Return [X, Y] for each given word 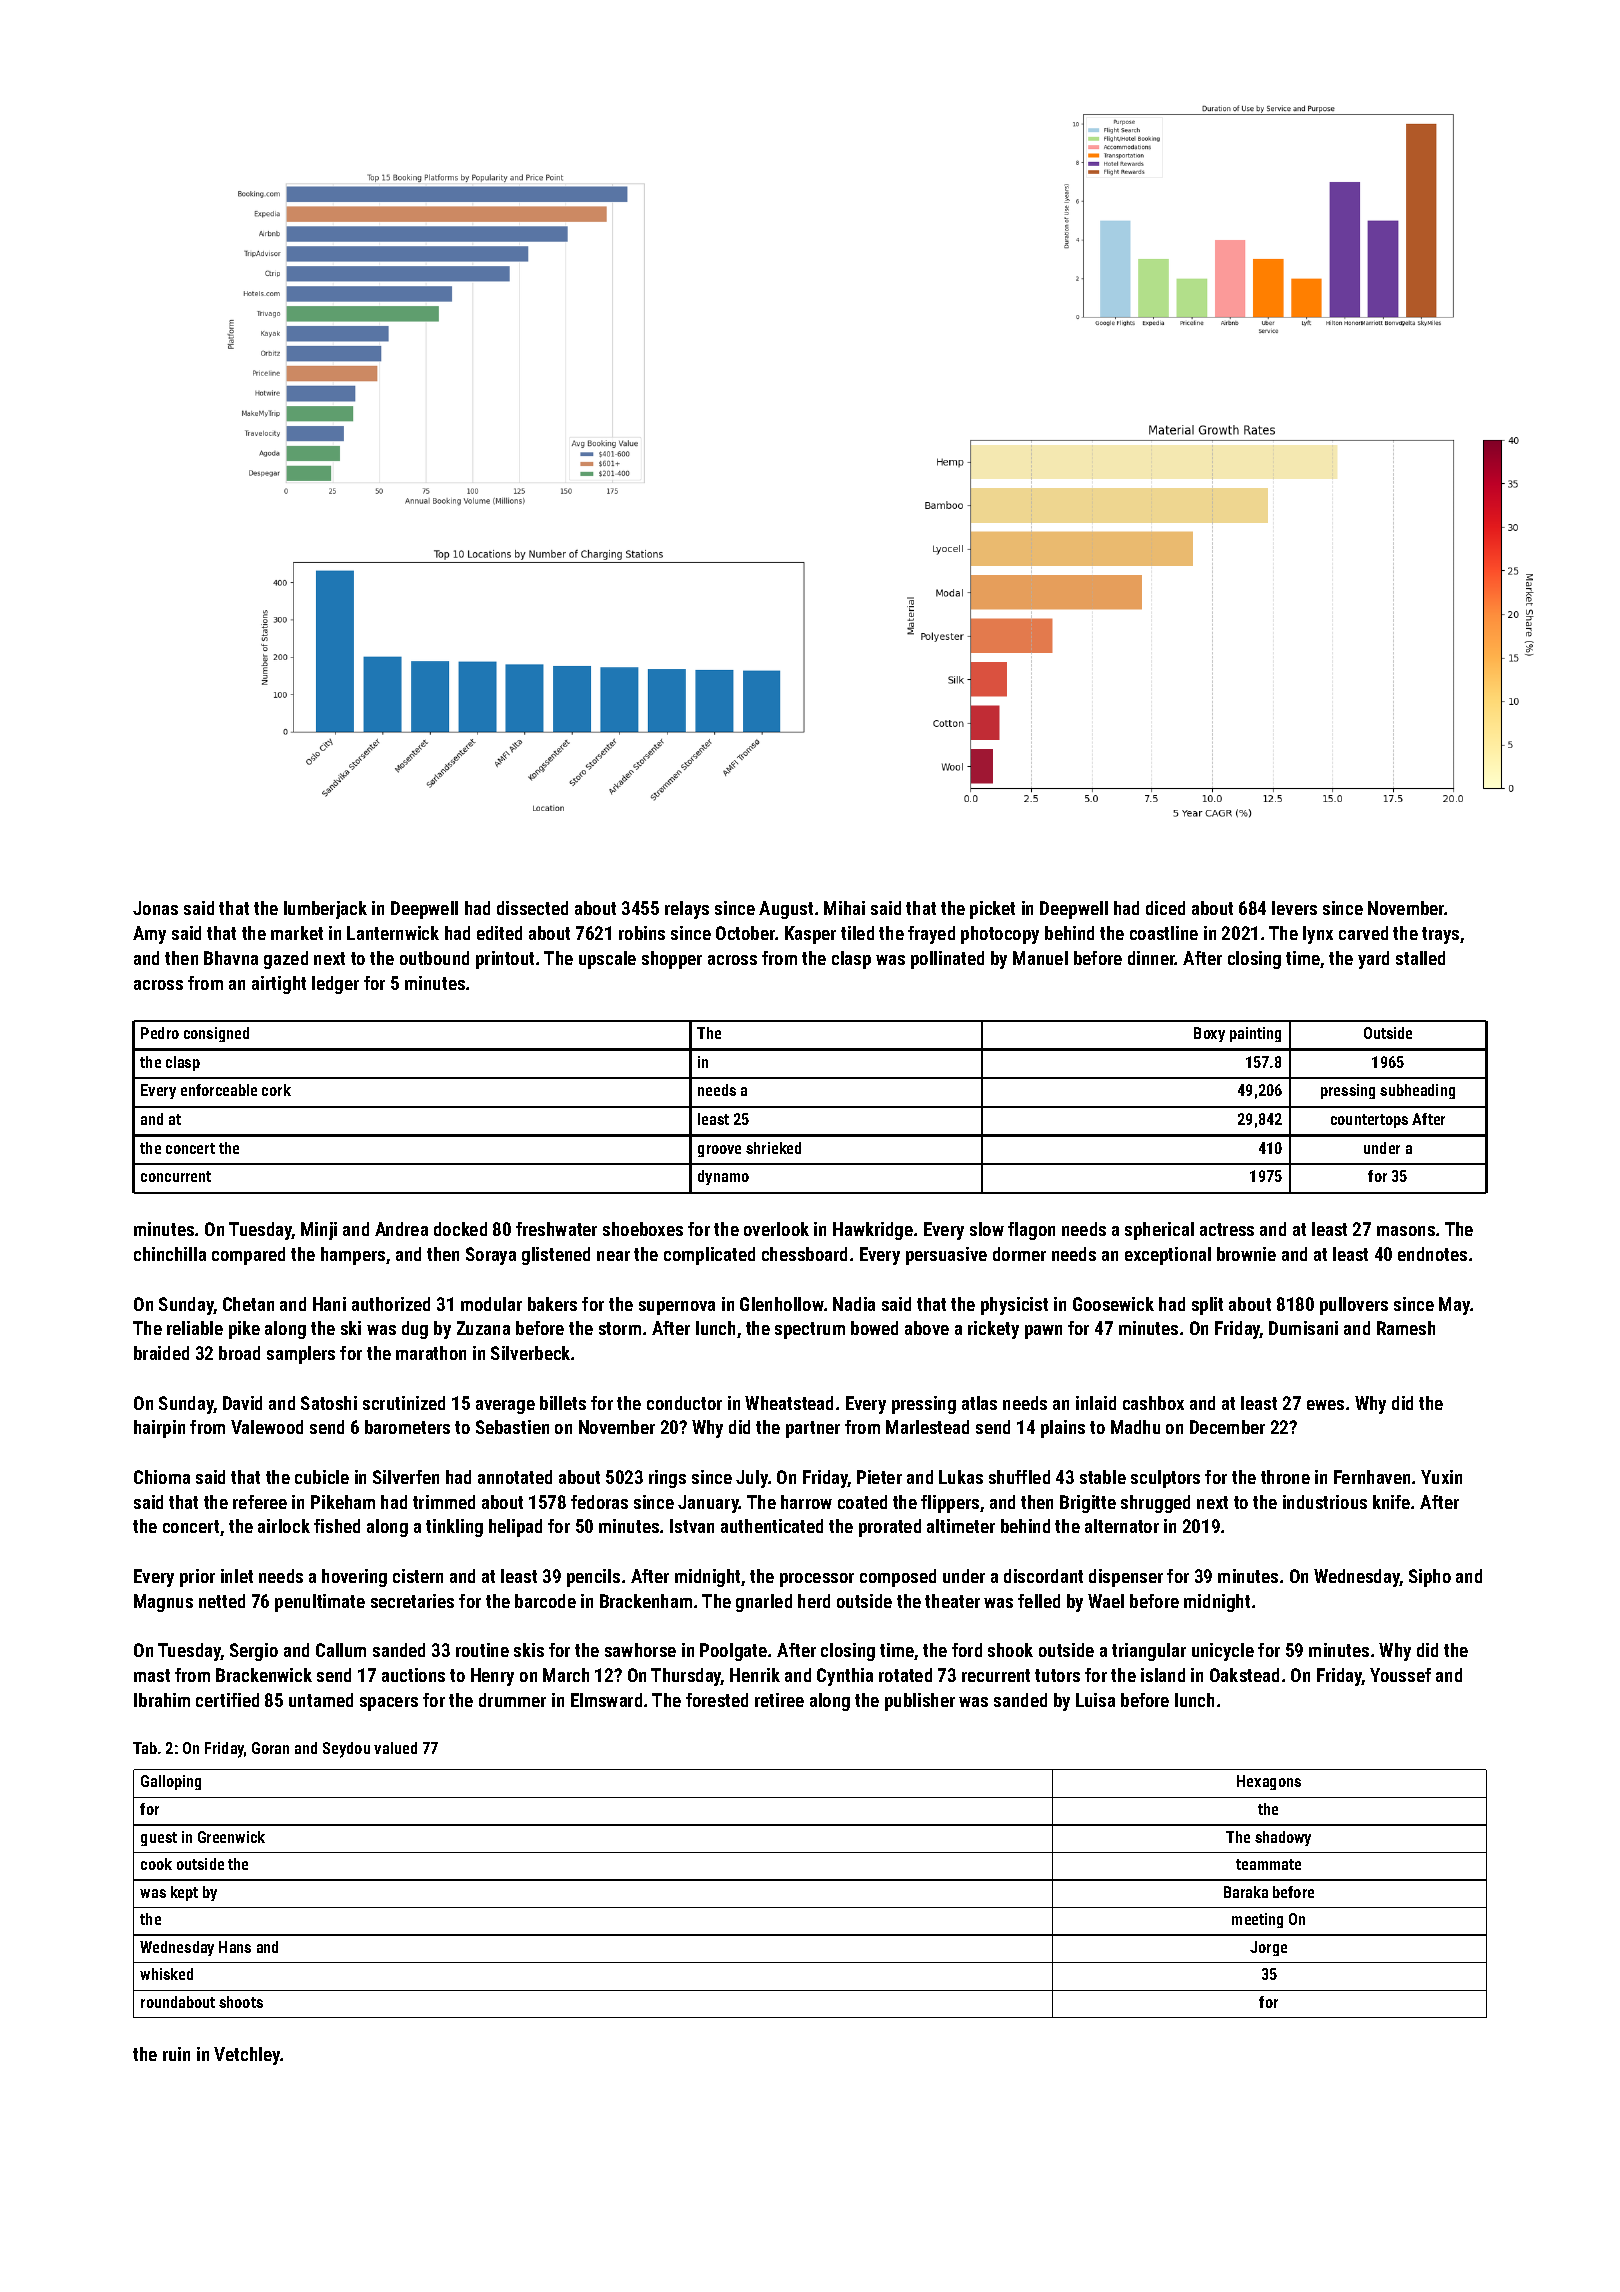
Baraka [1246, 1892]
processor [817, 1580]
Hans [235, 1947]
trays [1440, 935]
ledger [335, 985]
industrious [1325, 1502]
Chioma [162, 1477]
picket [992, 910]
